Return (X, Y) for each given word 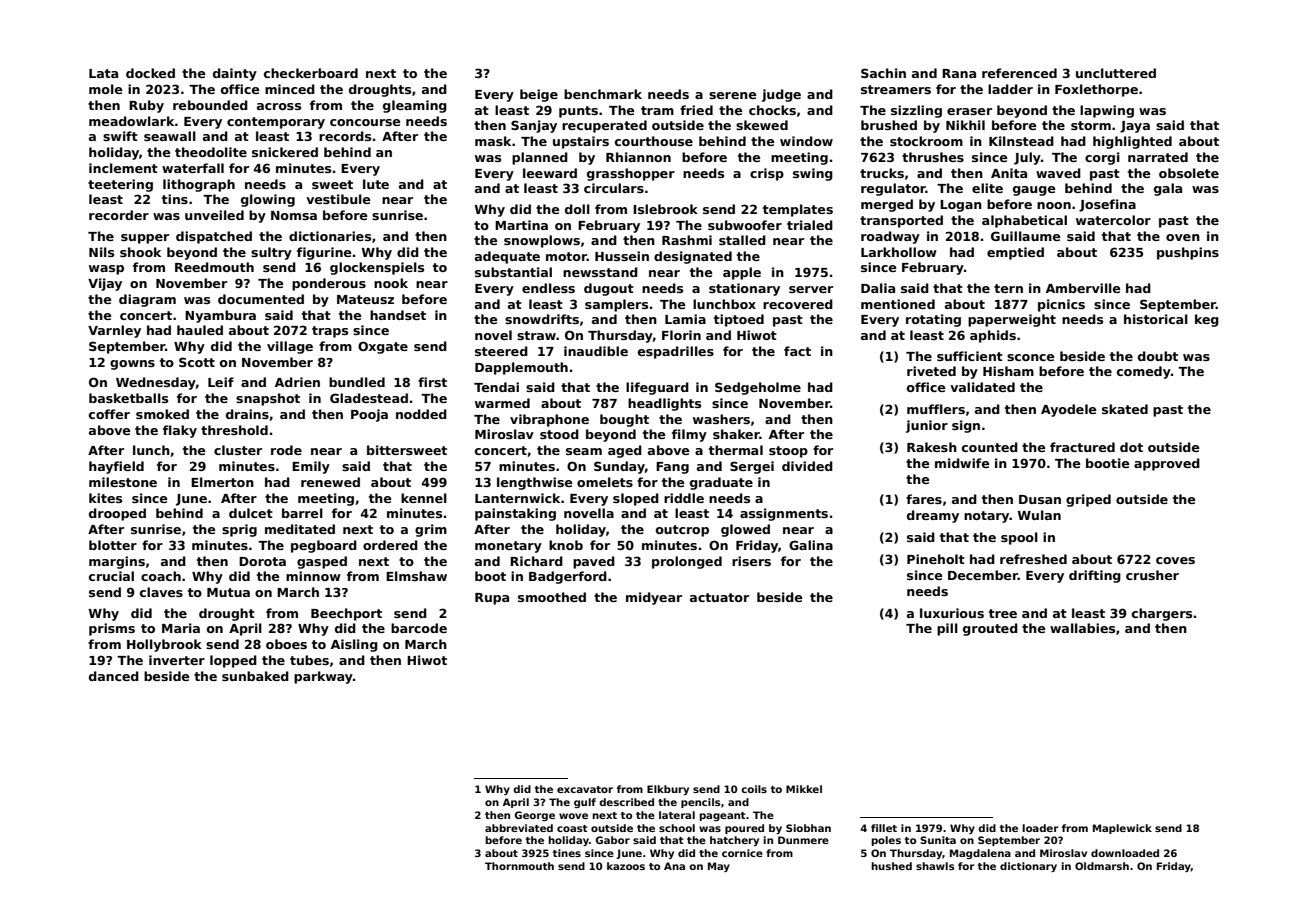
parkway (323, 677)
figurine (324, 253)
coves (1175, 560)
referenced (1019, 73)
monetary (508, 547)
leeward (550, 173)
